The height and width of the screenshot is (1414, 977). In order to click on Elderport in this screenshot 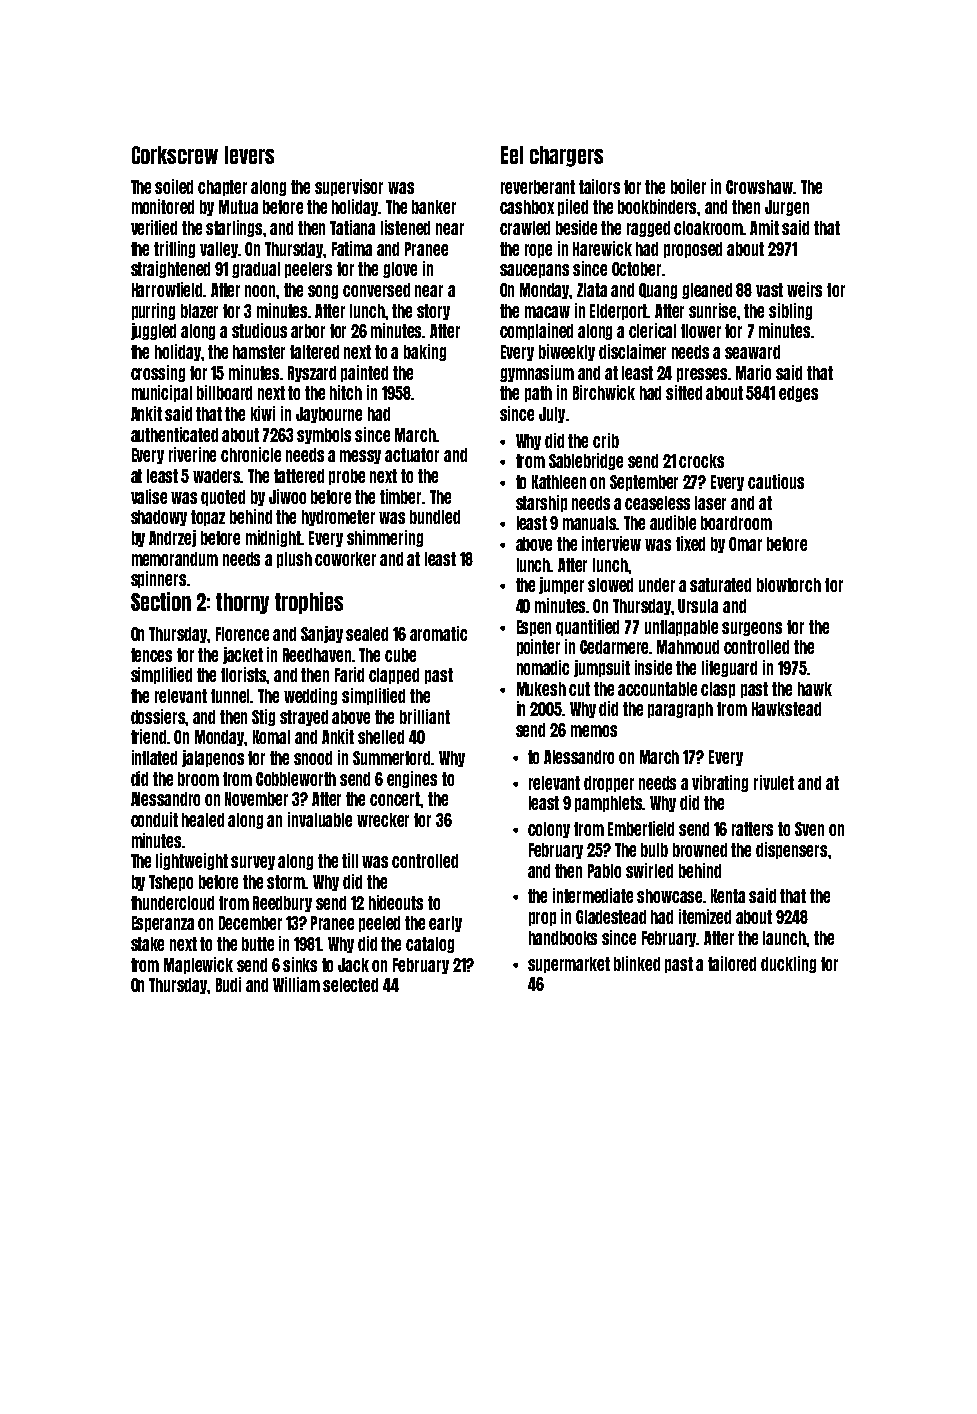, I will do `click(619, 312)`.
